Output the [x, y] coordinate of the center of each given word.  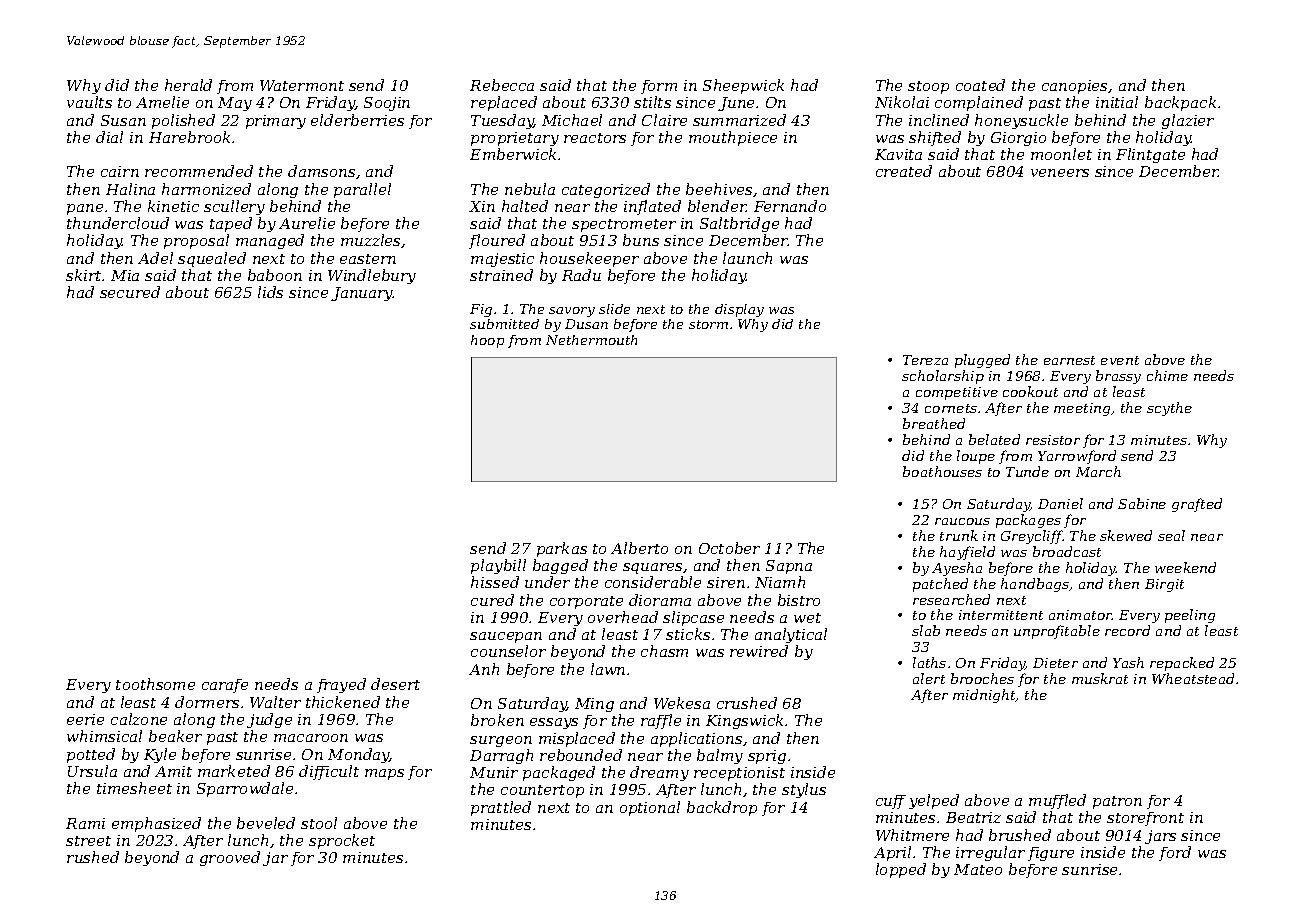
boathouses [942, 471]
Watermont [302, 85]
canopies [1075, 87]
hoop [487, 341]
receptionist [739, 774]
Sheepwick [743, 86]
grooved [230, 858]
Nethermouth [591, 340]
